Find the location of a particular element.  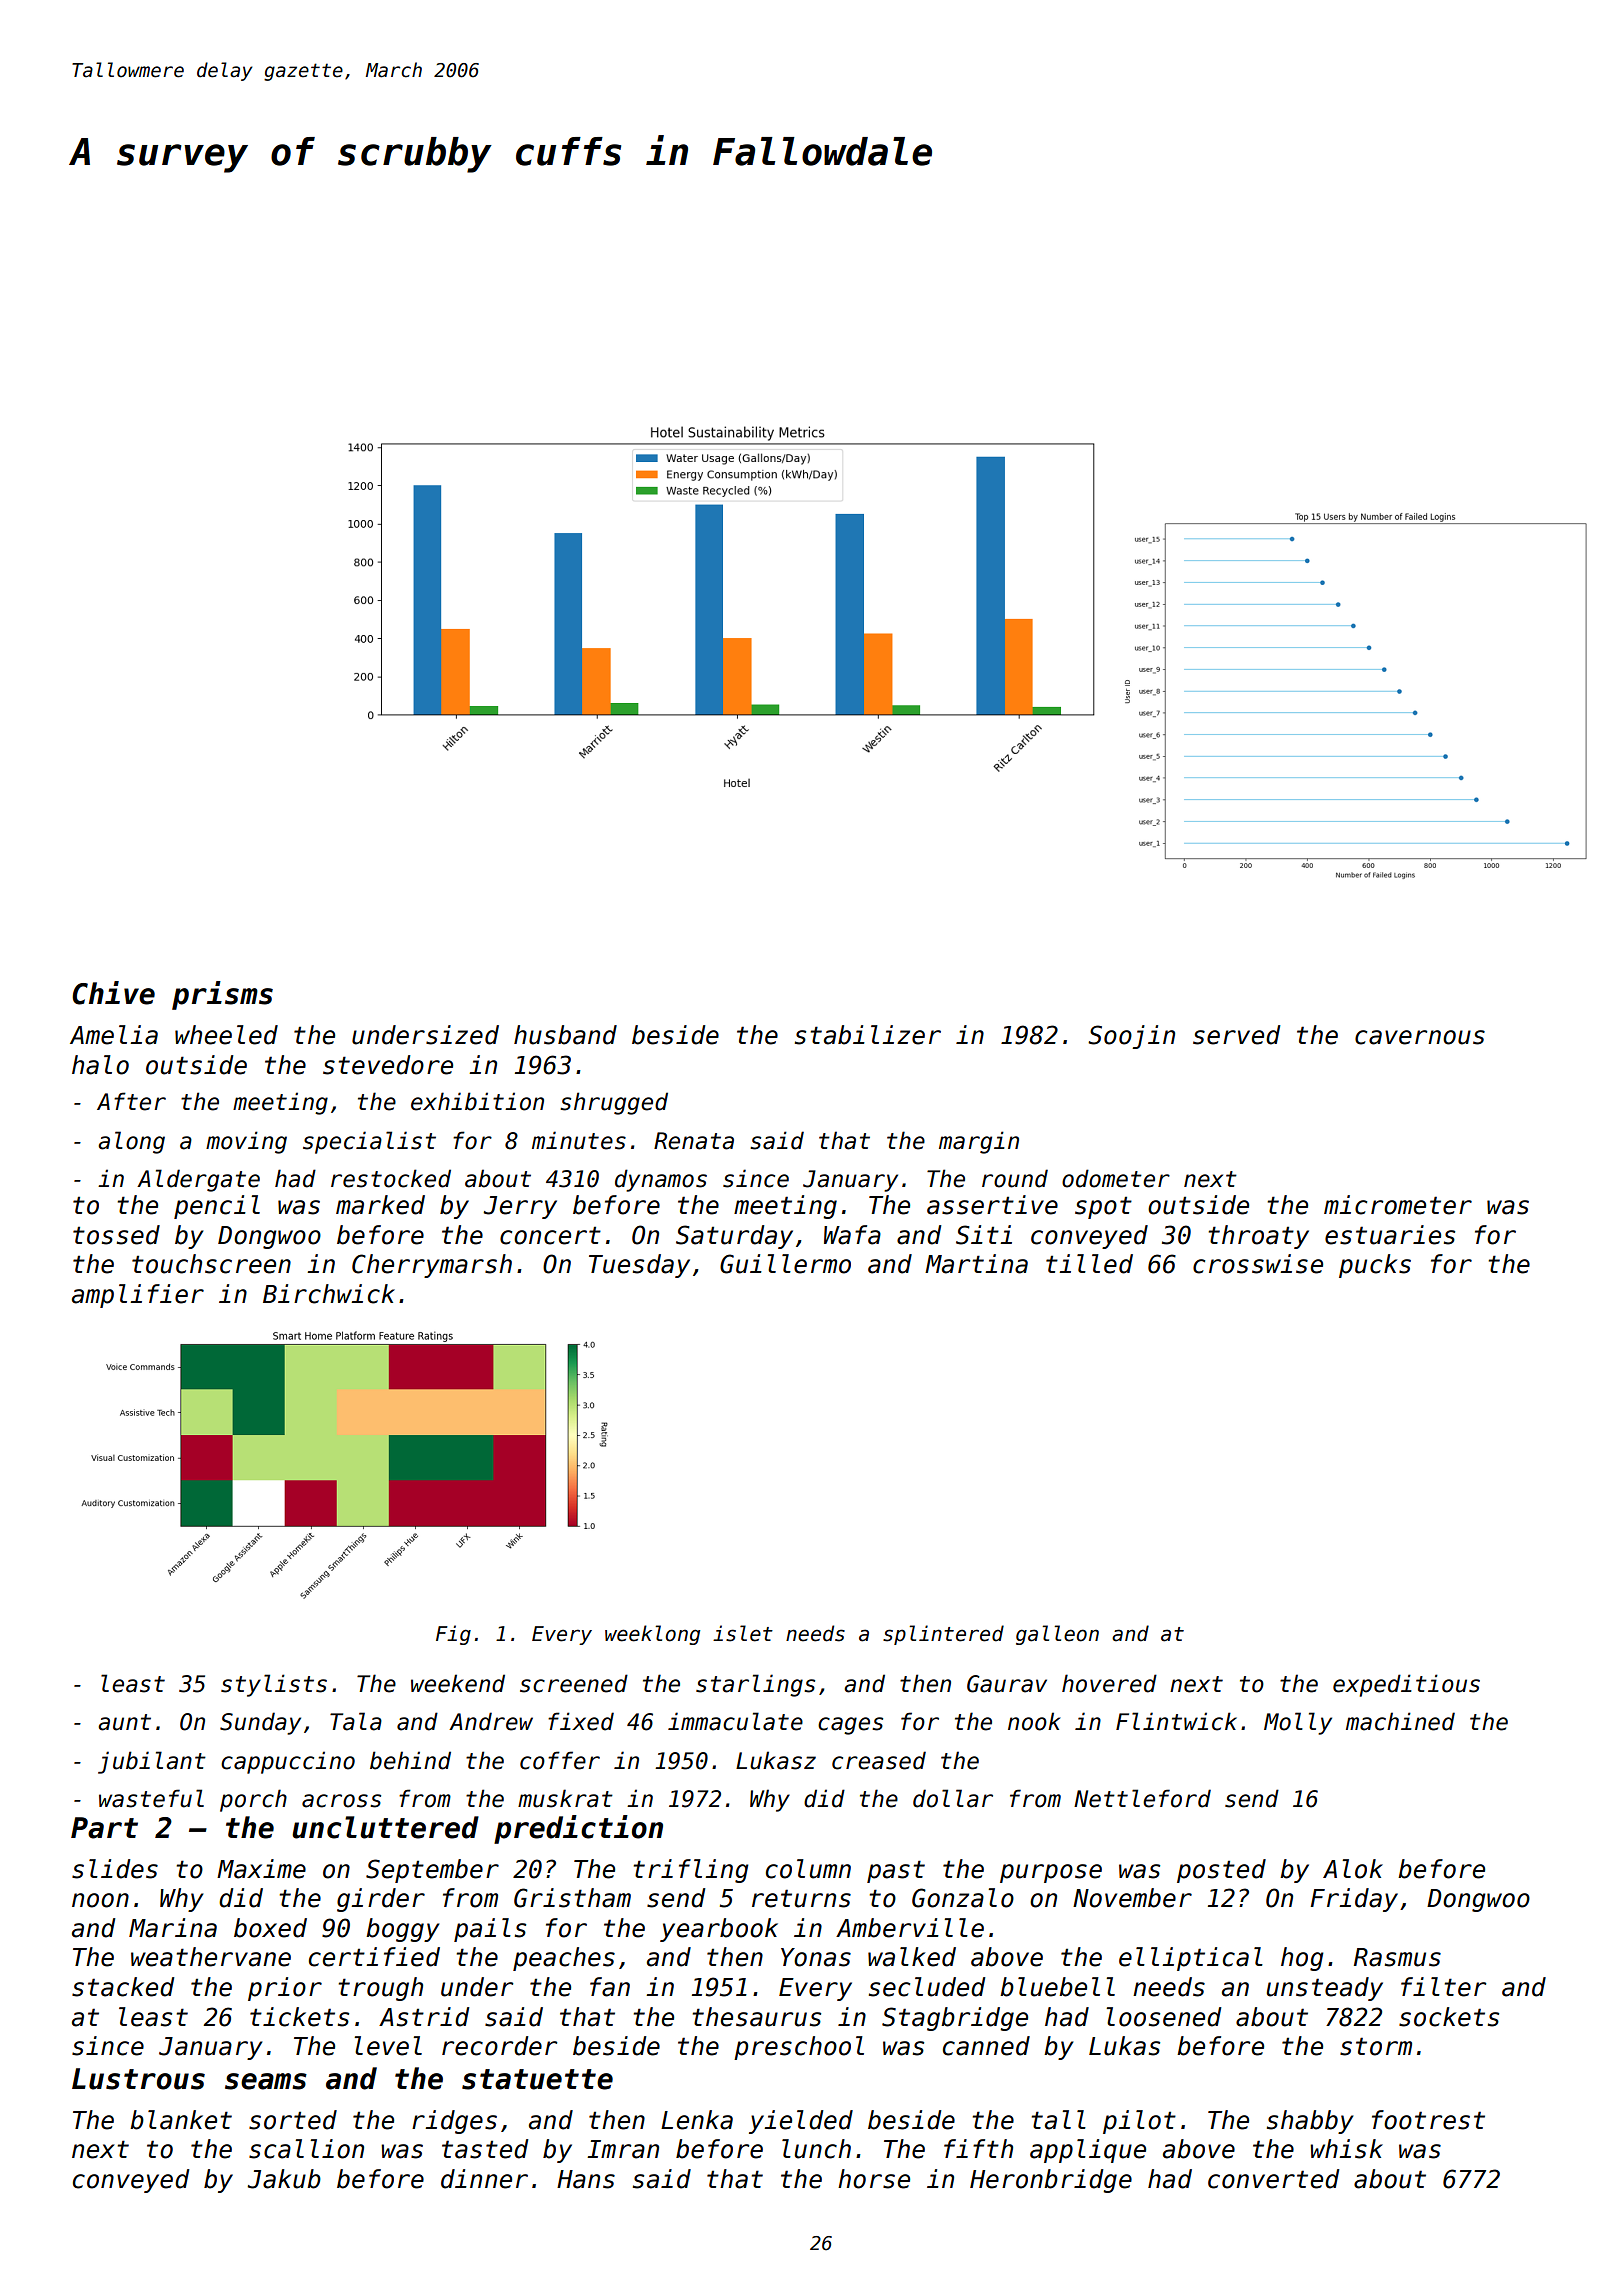

blanket is located at coordinates (181, 2120).
